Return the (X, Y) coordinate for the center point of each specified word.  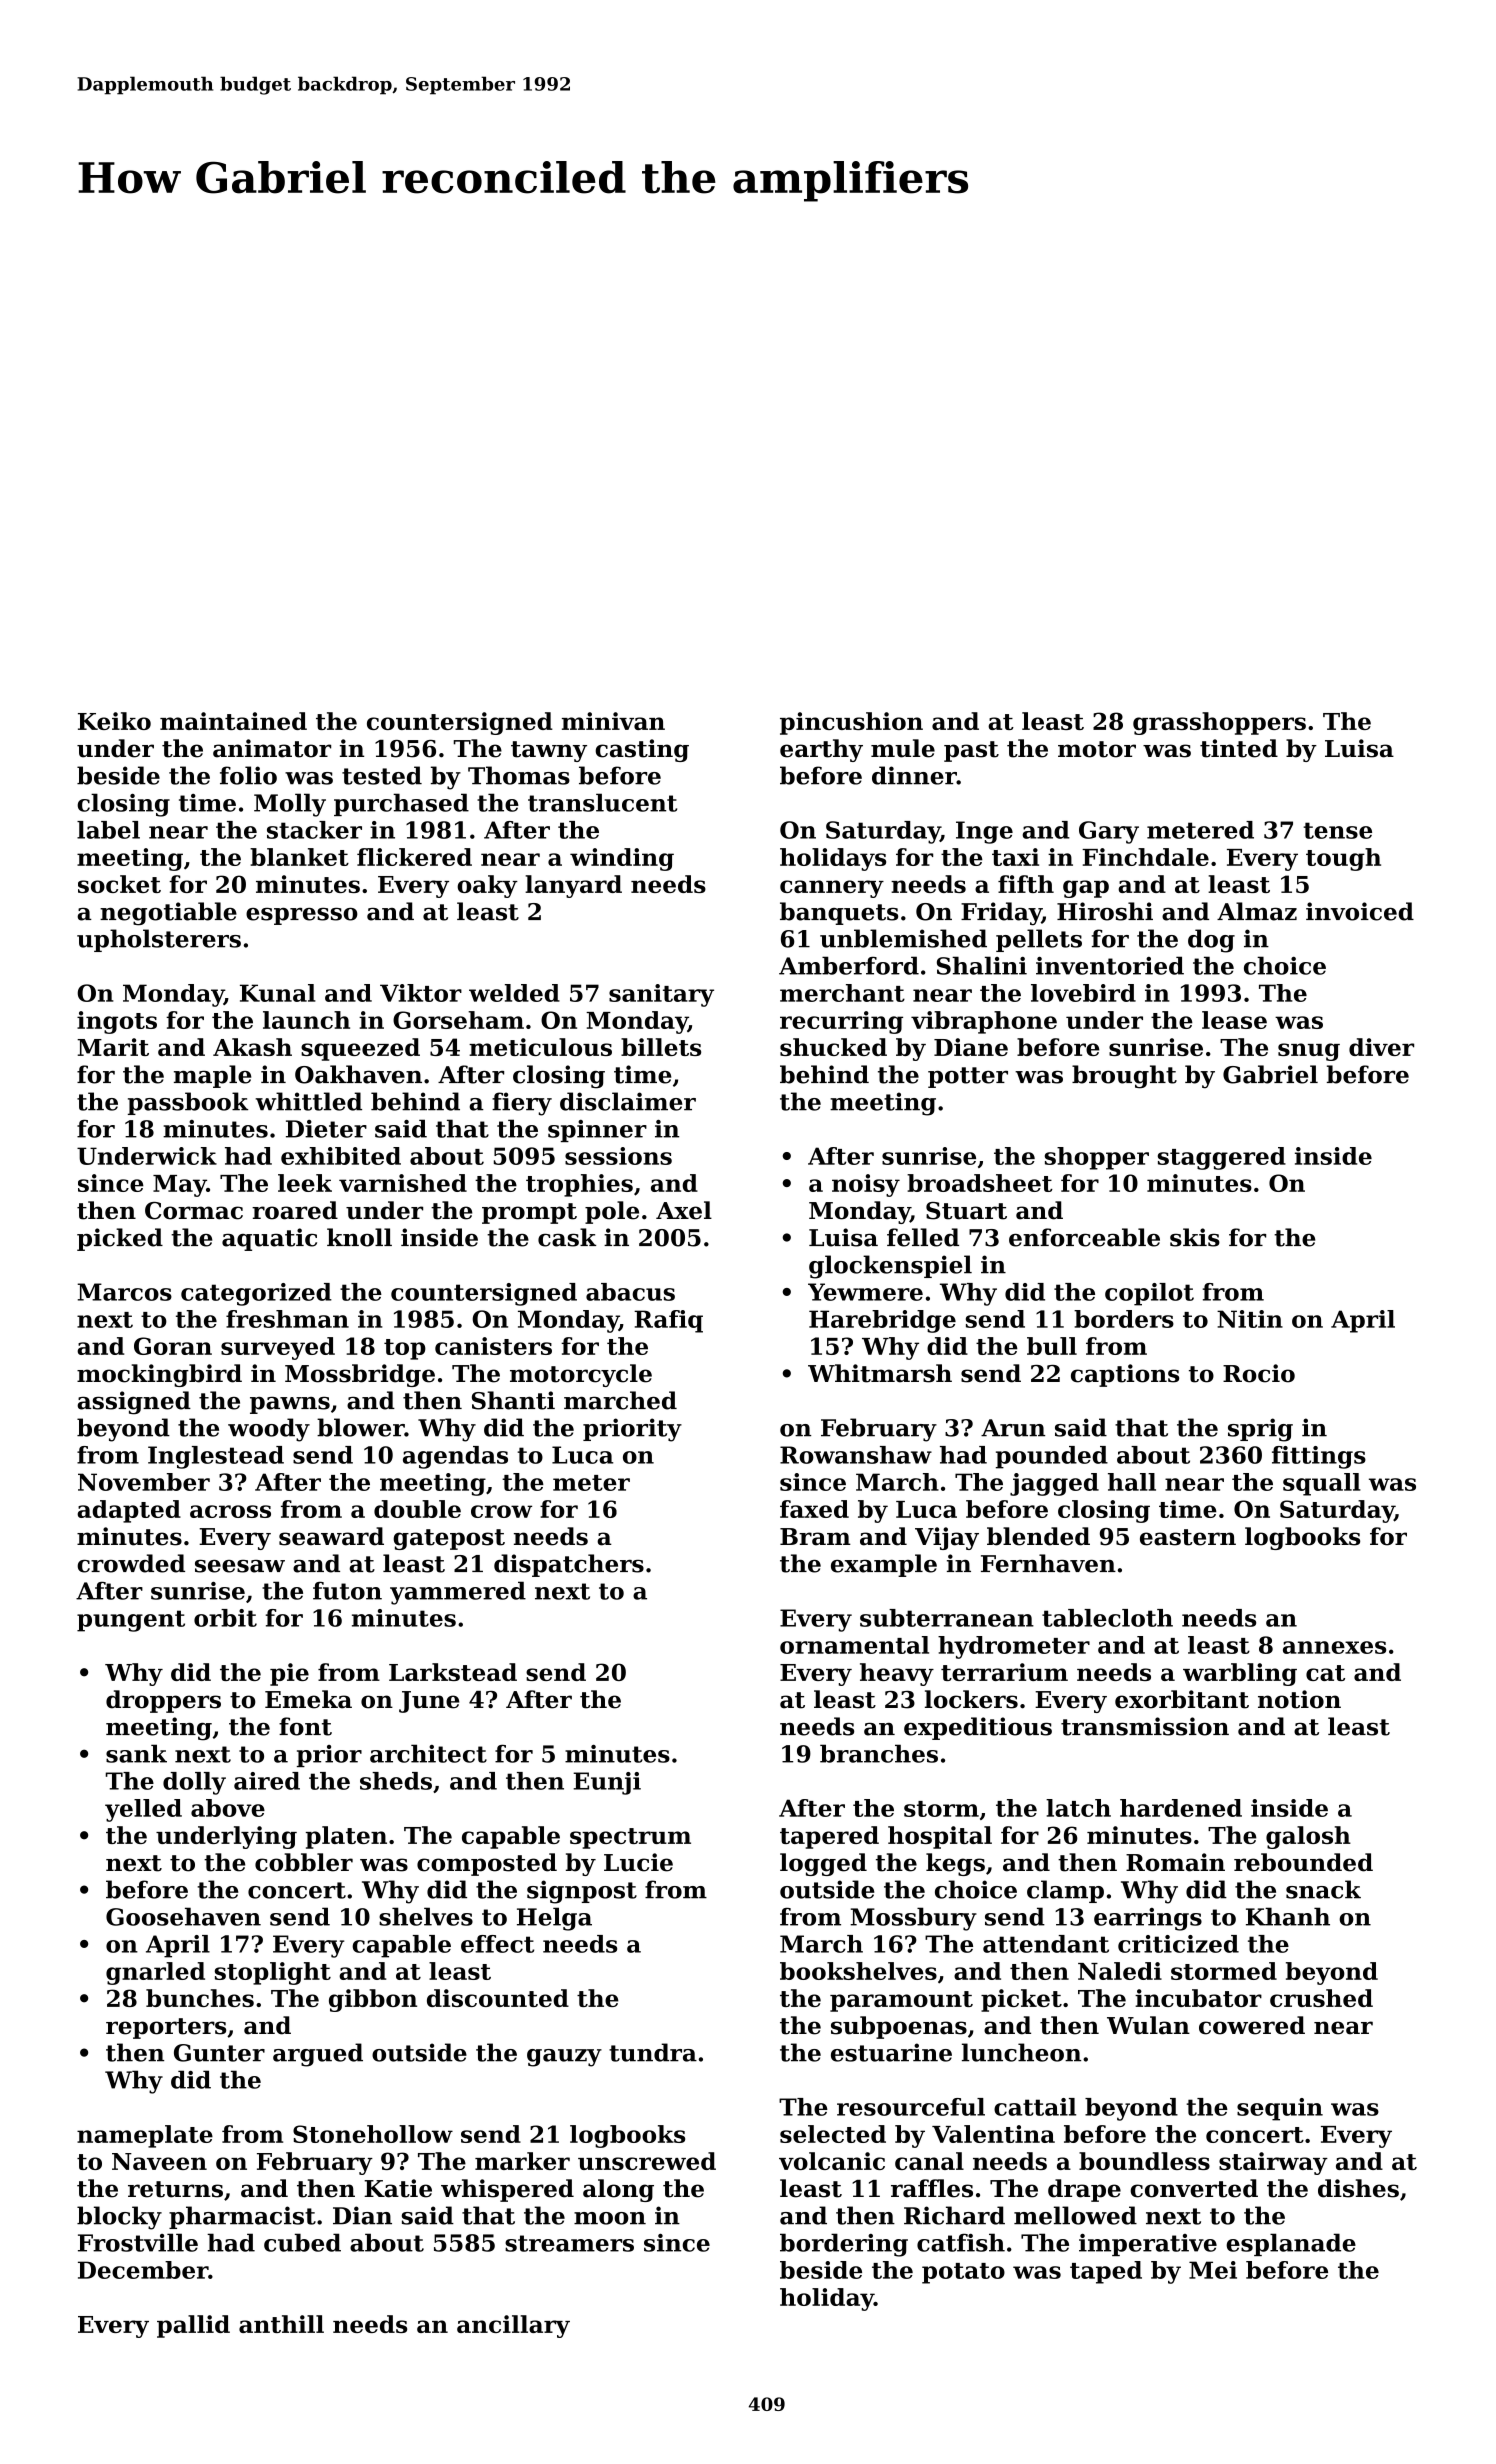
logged (823, 1864)
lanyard (573, 886)
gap (1086, 889)
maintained (233, 721)
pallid (193, 2326)
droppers (163, 1701)
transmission (1145, 1726)
